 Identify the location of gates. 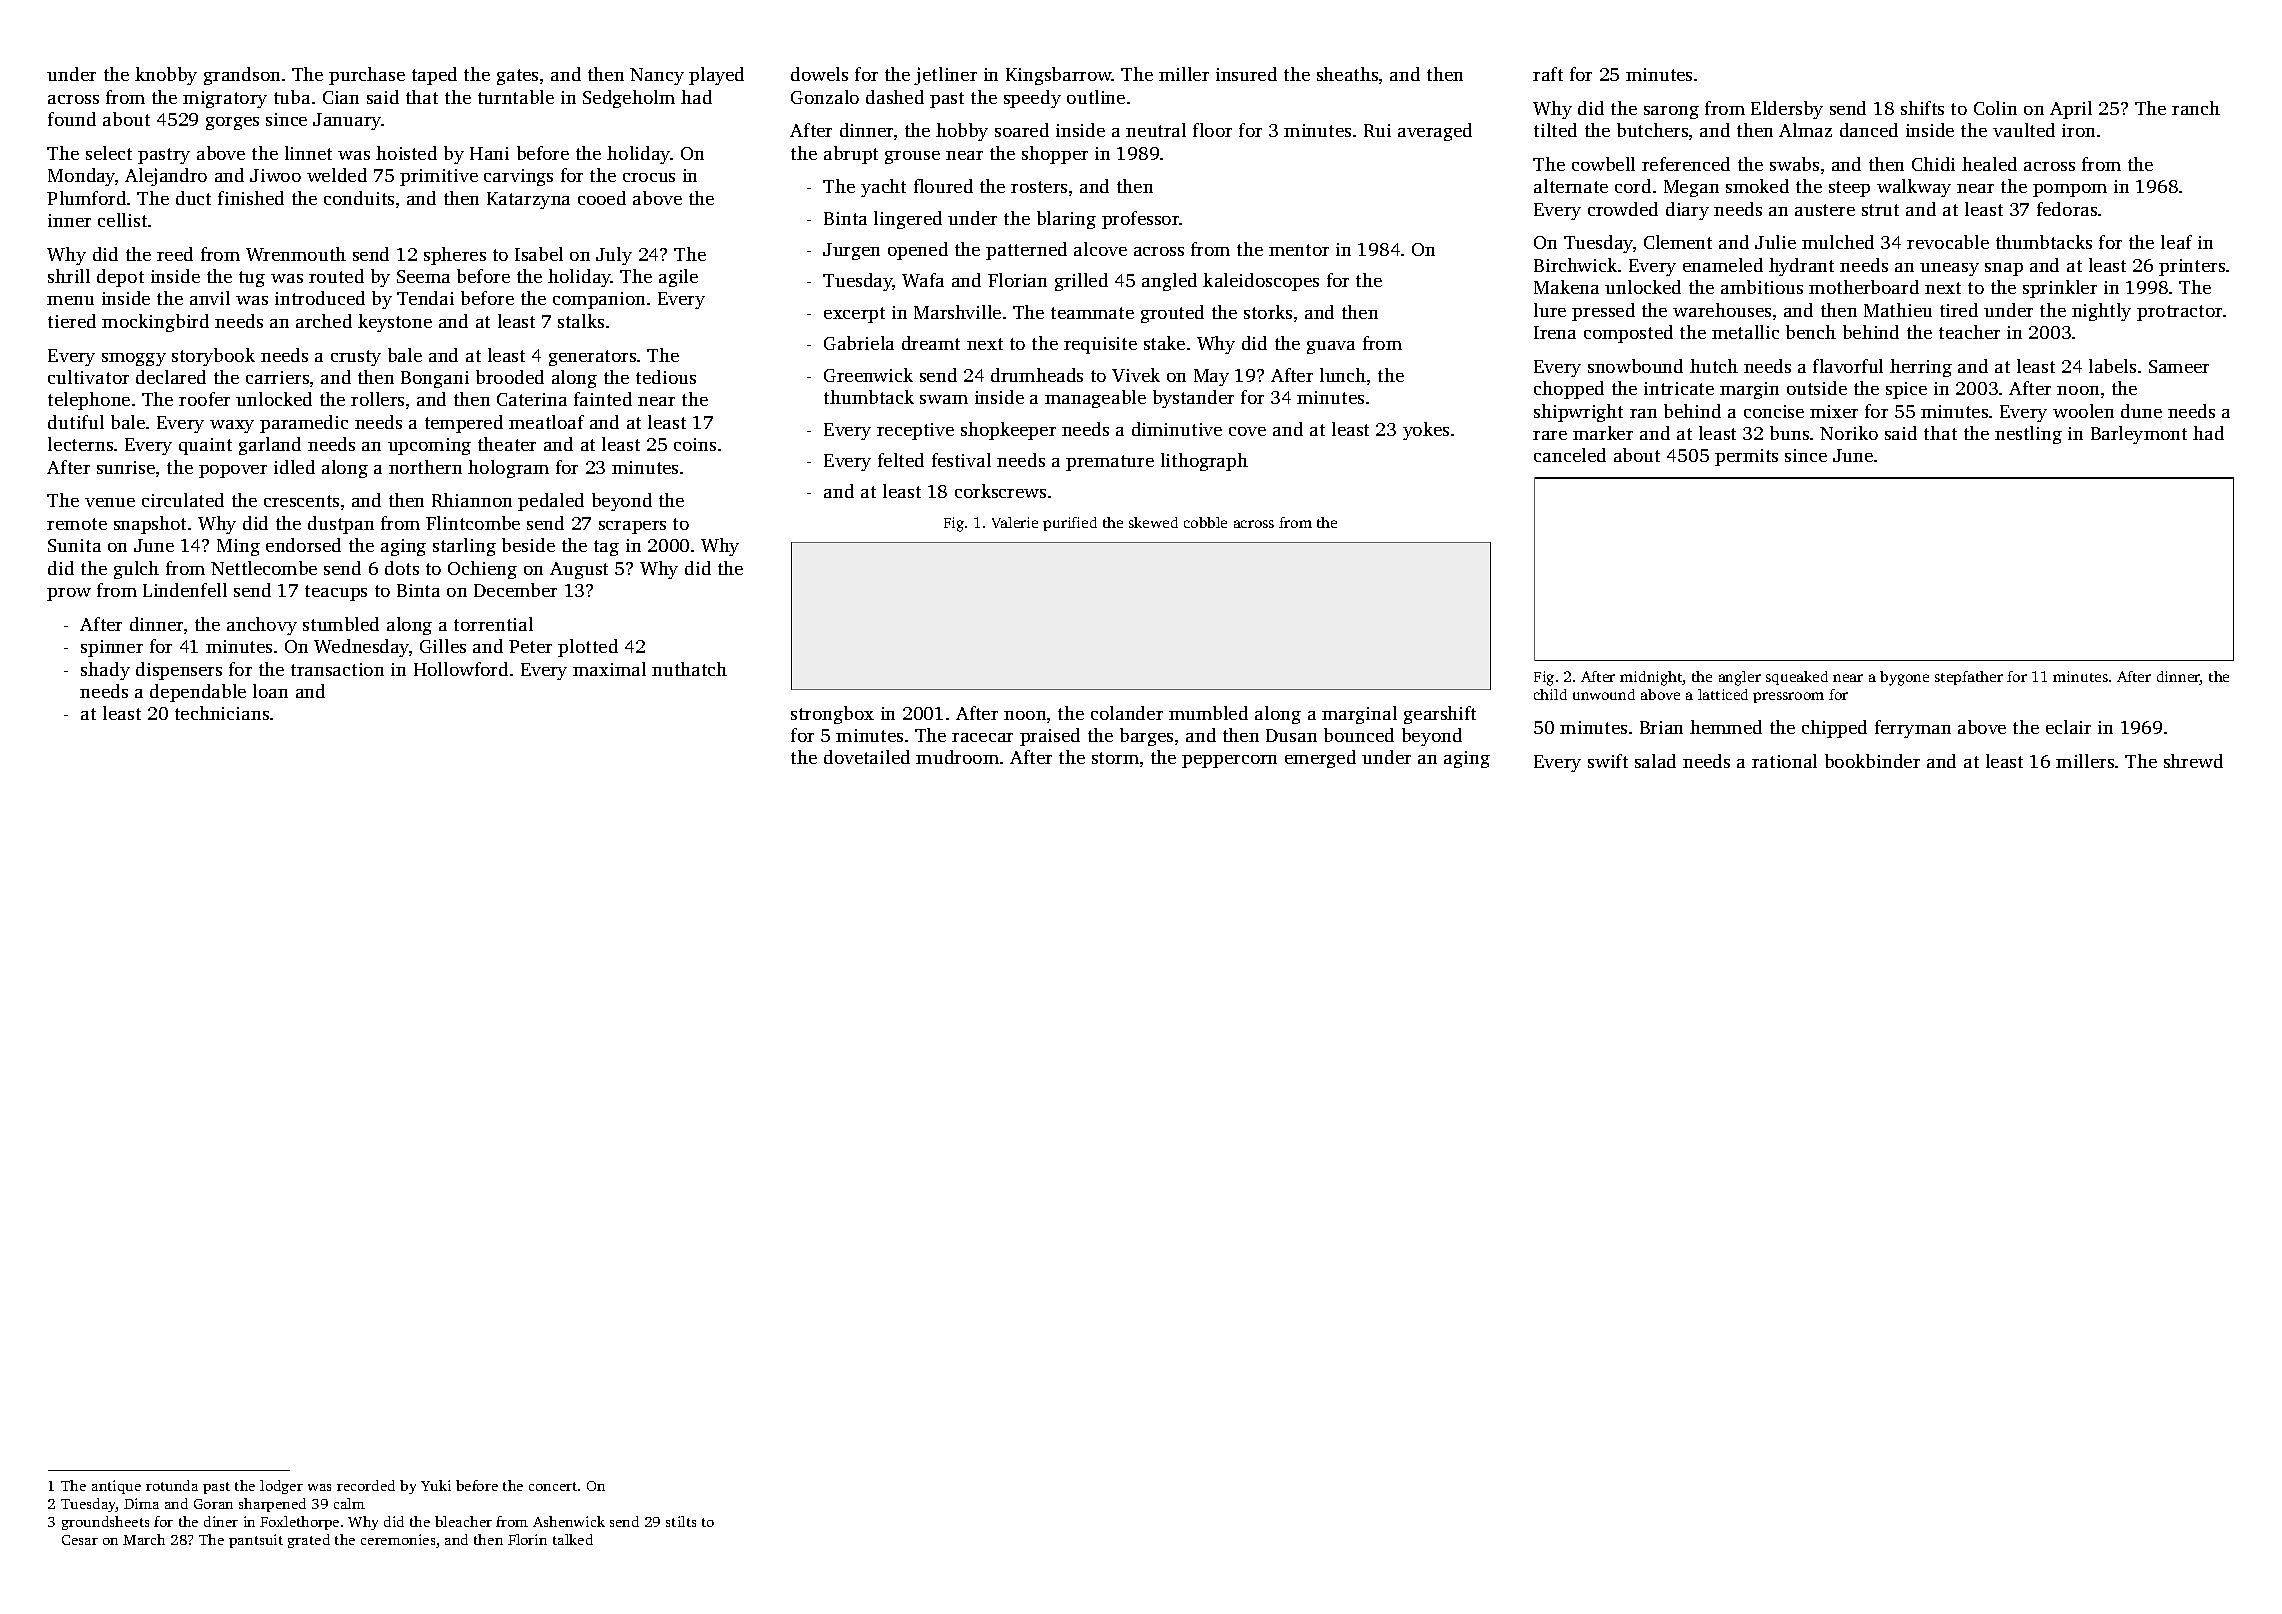
(517, 77).
